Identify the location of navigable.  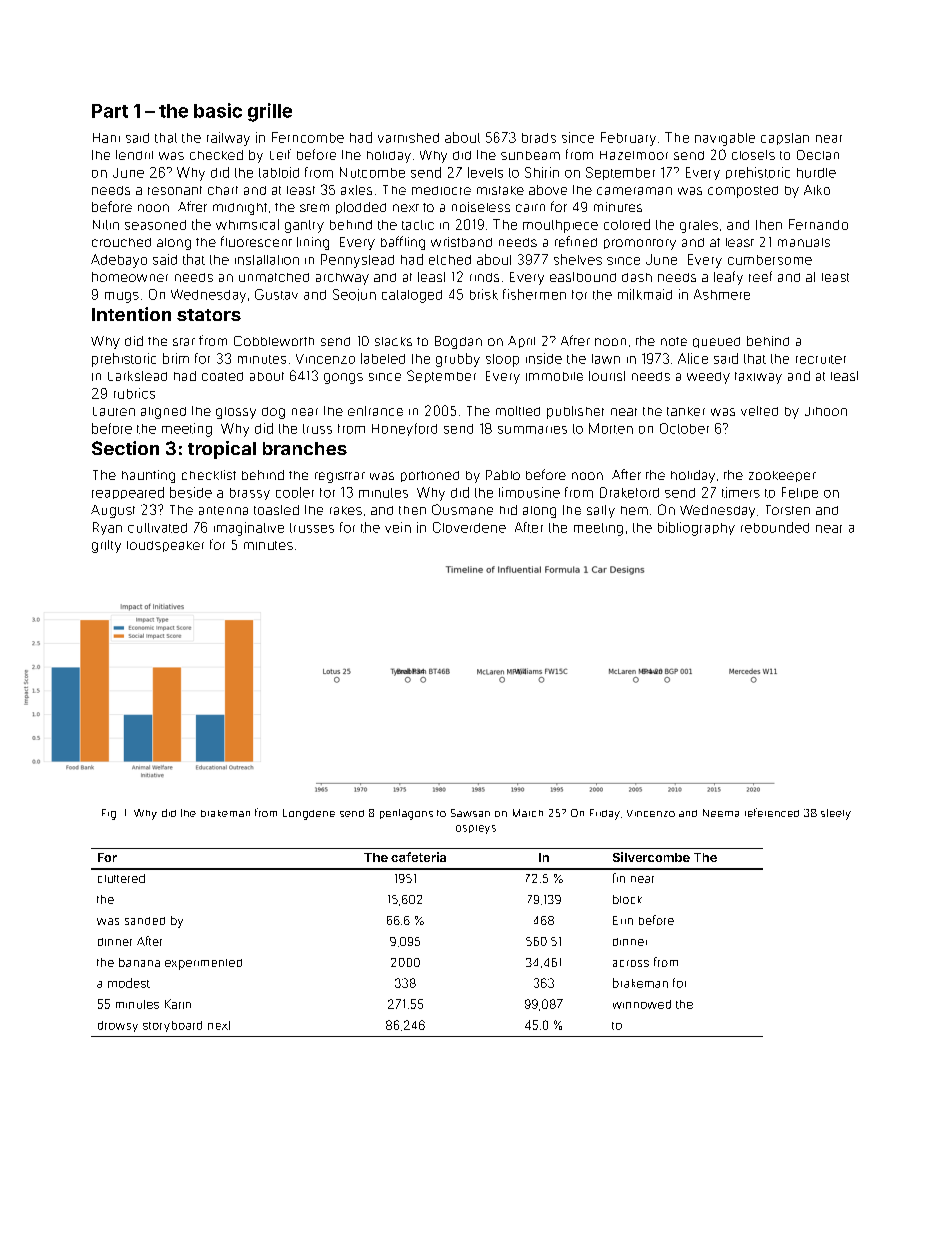
(725, 139).
